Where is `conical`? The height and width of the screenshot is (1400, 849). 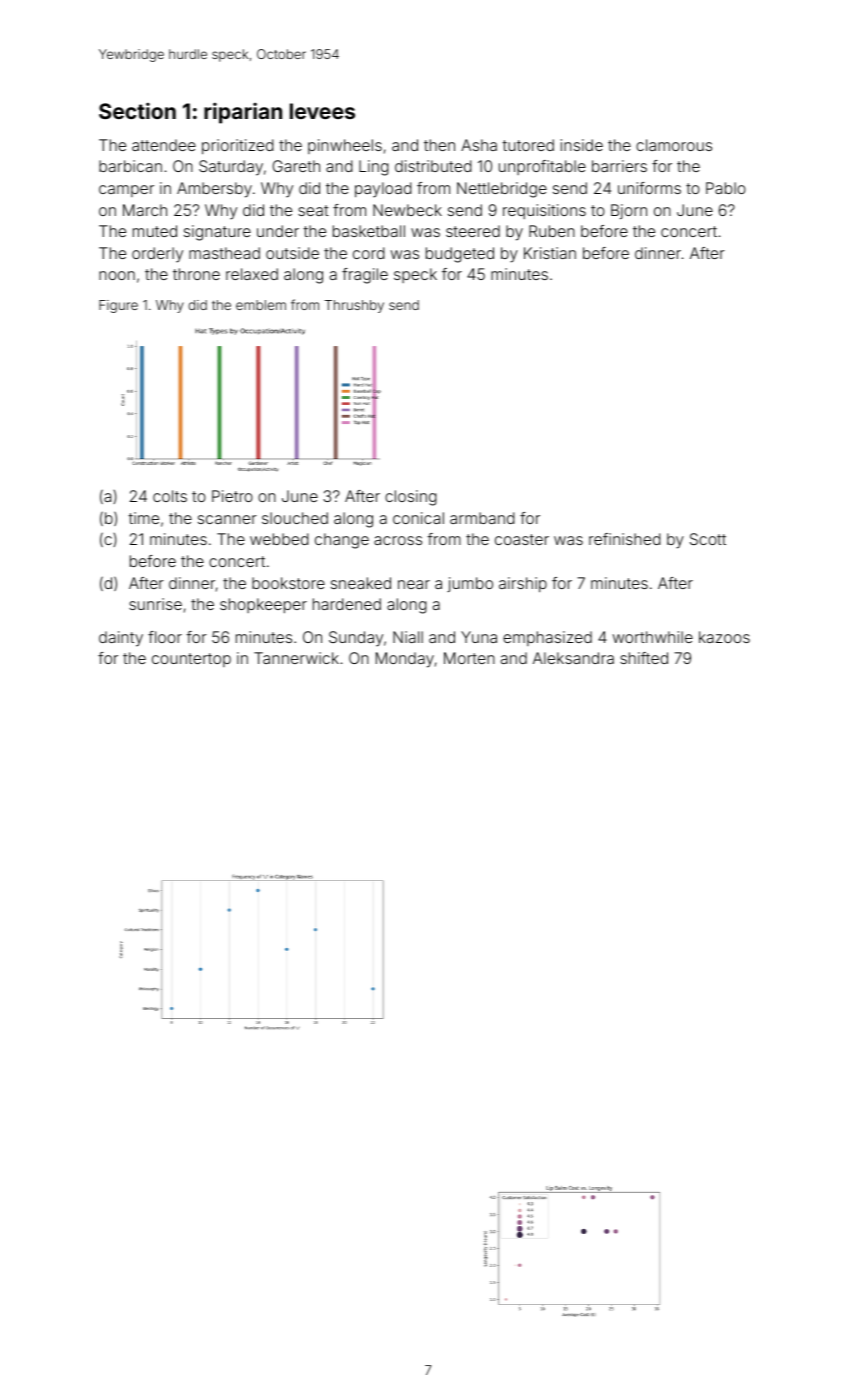
conical is located at coordinates (418, 518).
